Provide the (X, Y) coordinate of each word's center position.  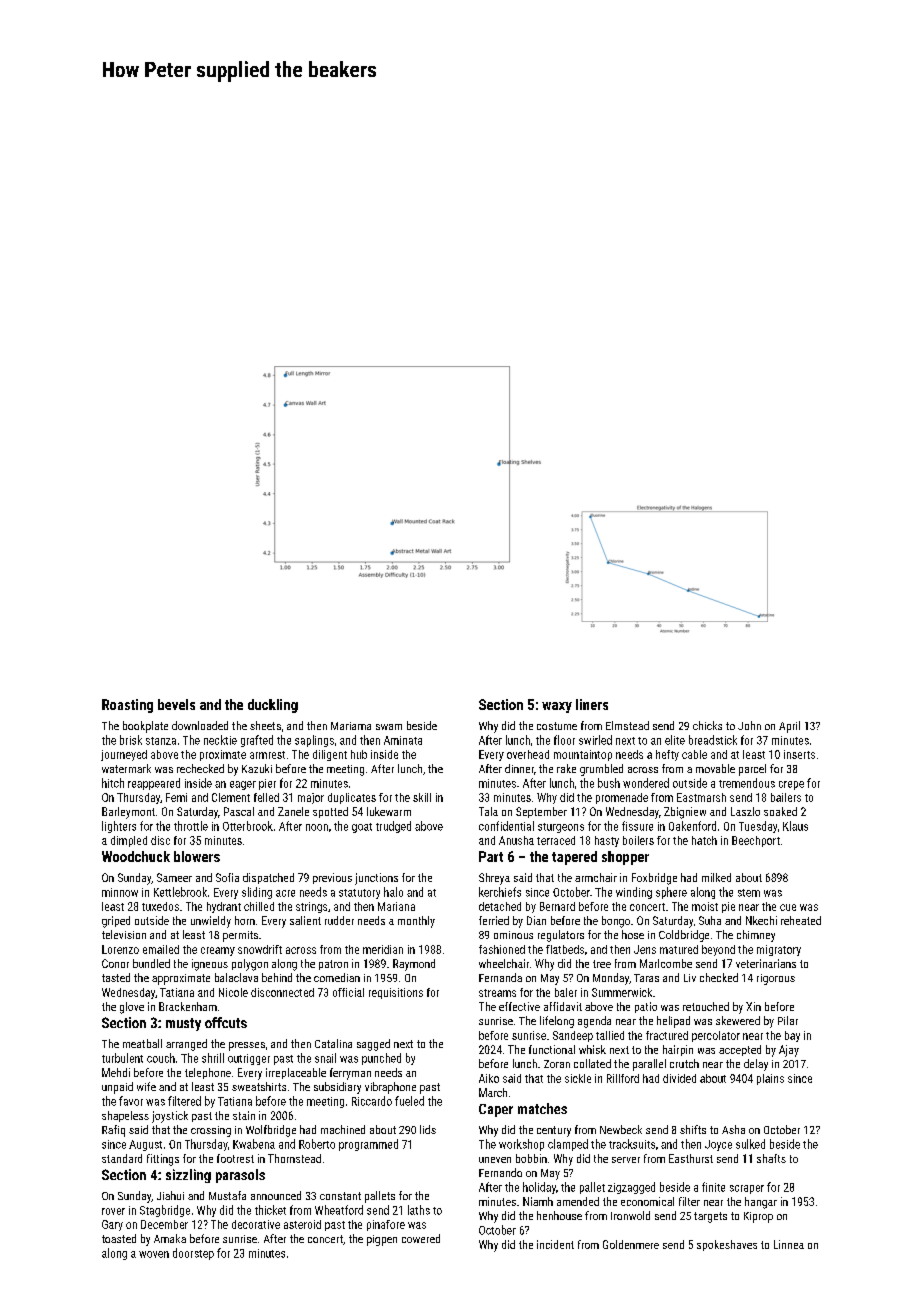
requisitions (396, 993)
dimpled (129, 841)
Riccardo (372, 1101)
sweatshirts (259, 1086)
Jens (645, 949)
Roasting (127, 706)
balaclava (236, 977)
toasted (119, 1238)
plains (770, 1079)
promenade (622, 798)
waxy (557, 707)
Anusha (516, 840)
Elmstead (627, 725)
